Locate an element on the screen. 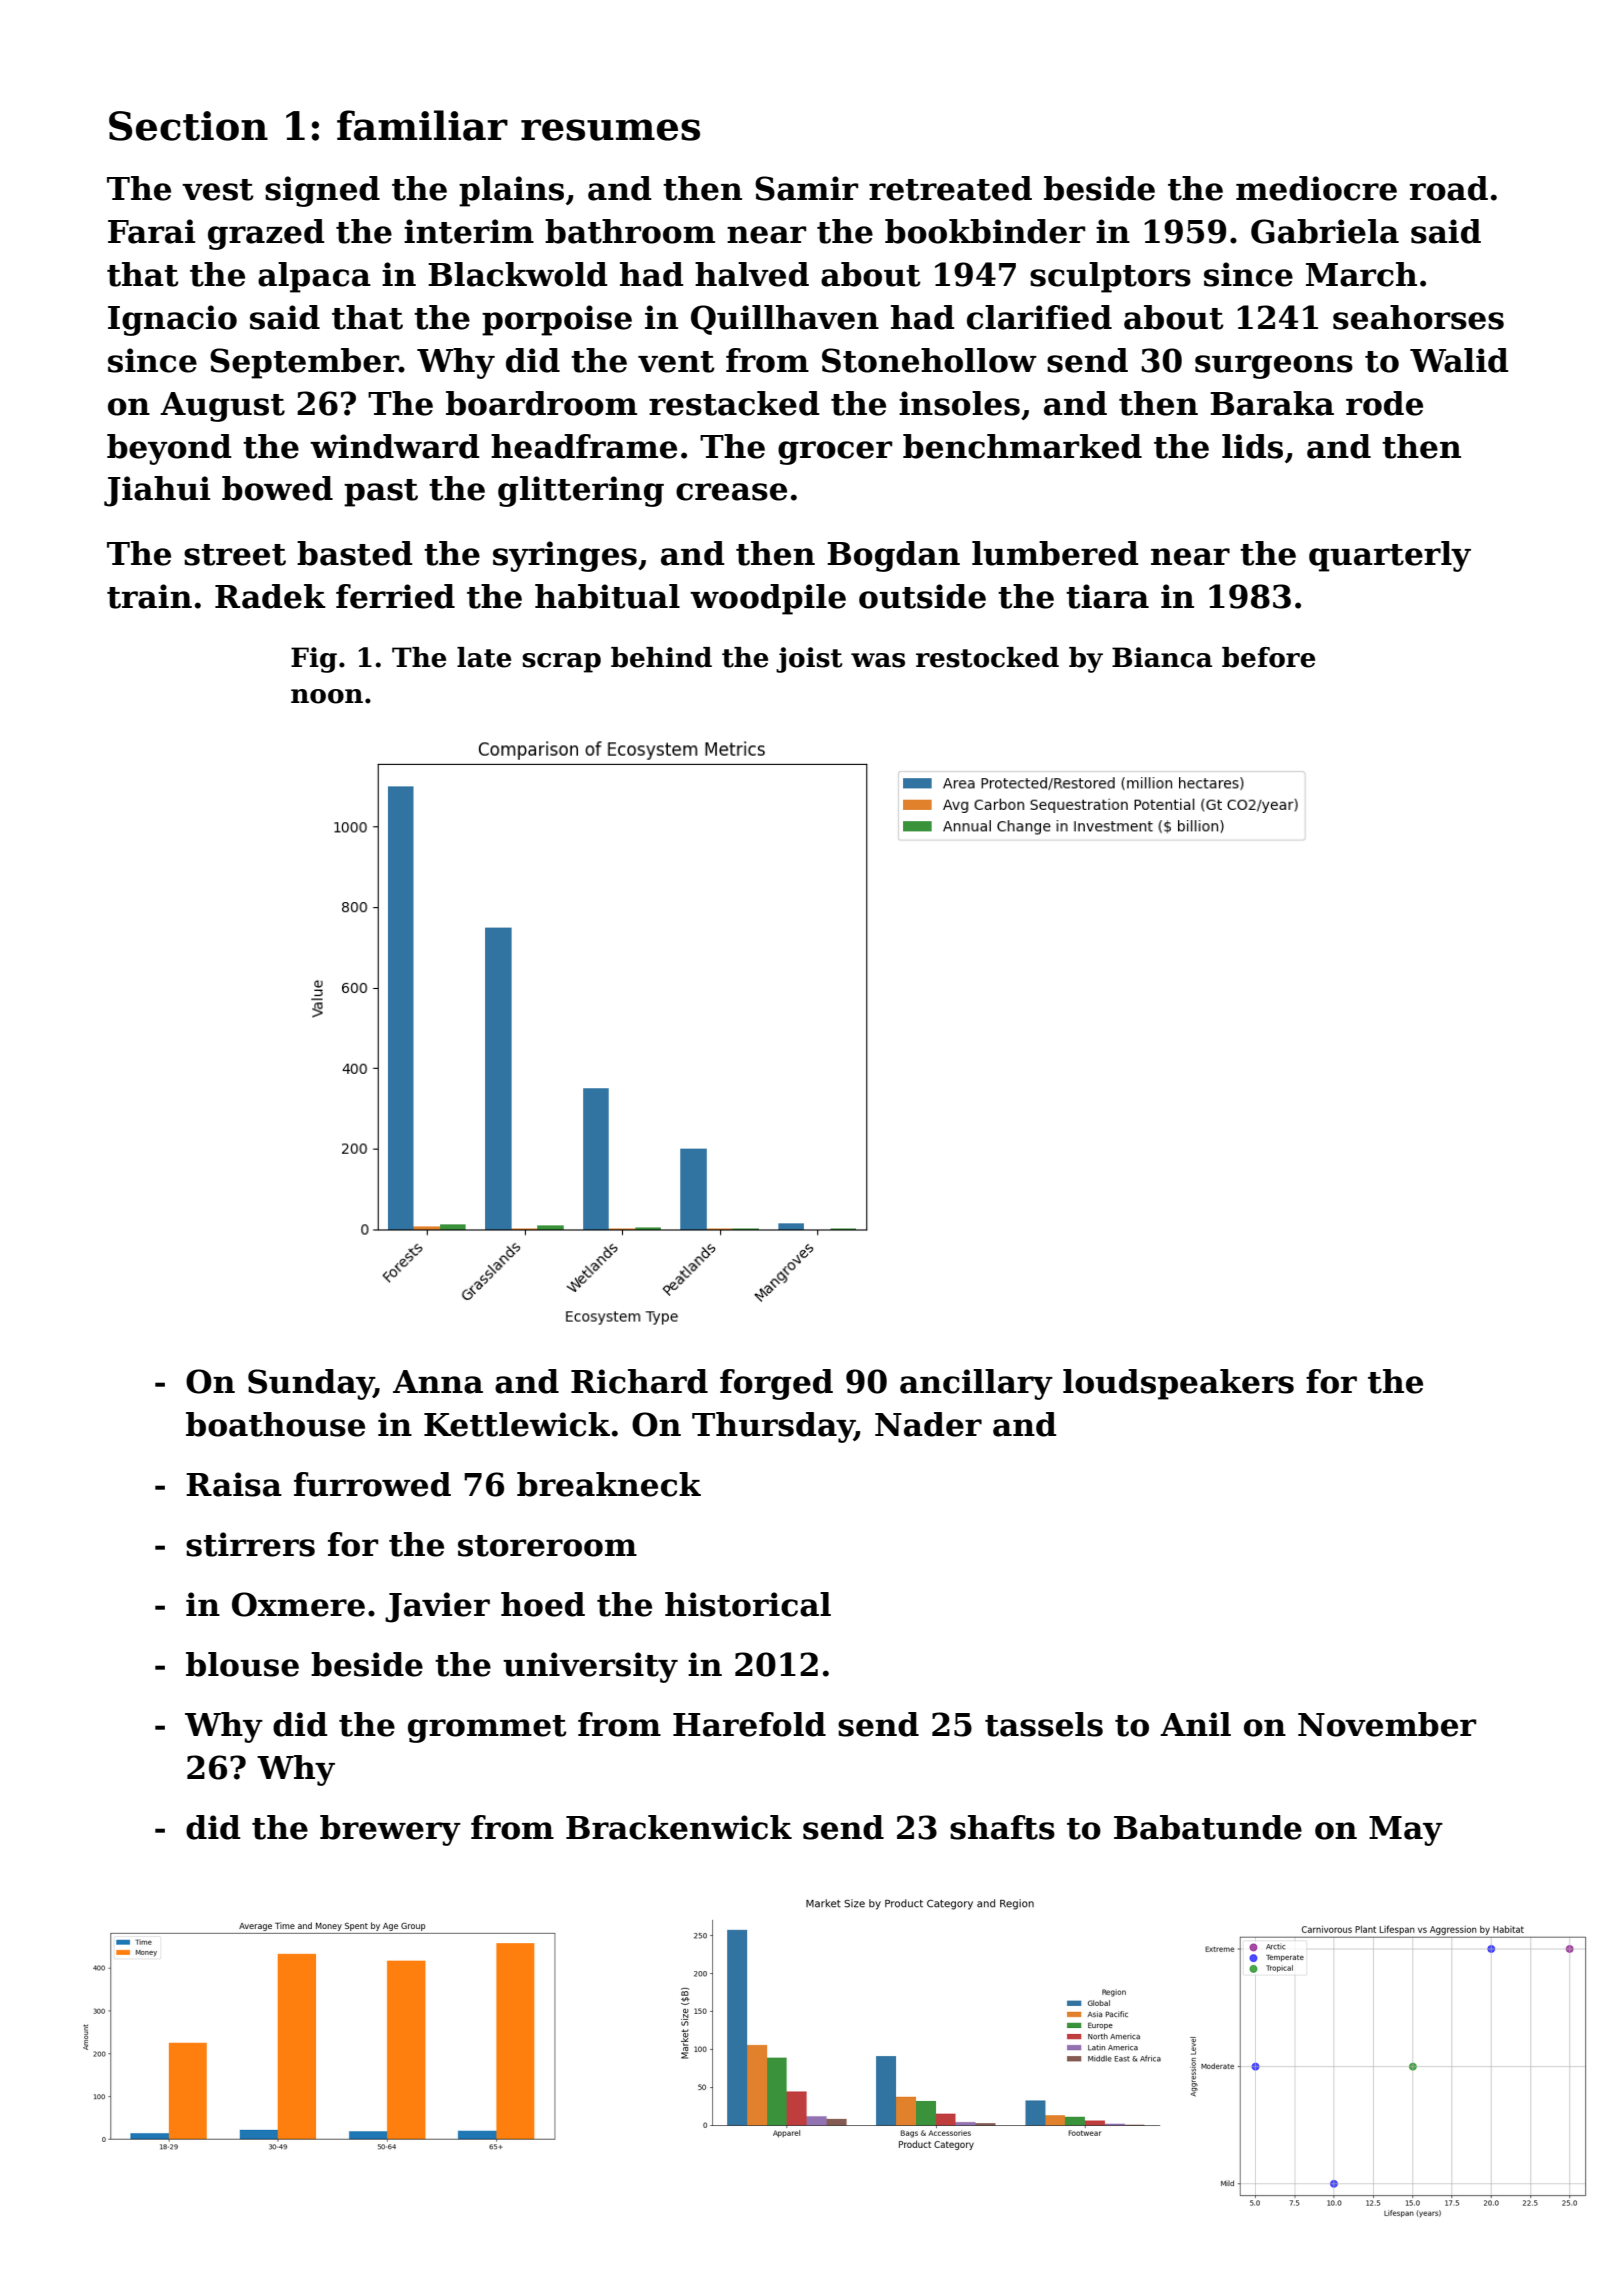 This screenshot has height=2292, width=1620. tassels is located at coordinates (1044, 1724).
